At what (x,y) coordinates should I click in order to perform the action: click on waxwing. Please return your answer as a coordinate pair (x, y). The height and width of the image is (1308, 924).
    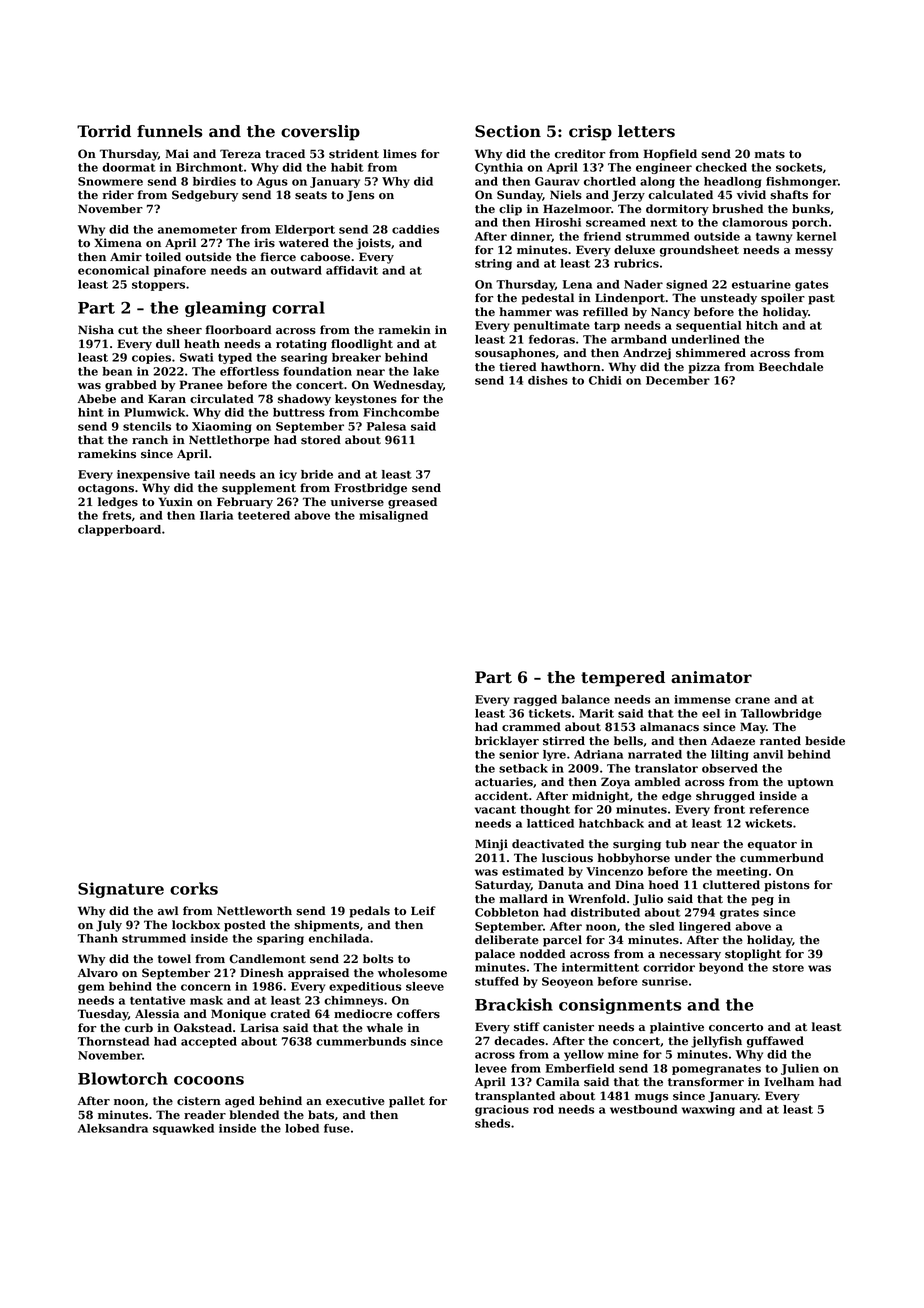
    Looking at the image, I should click on (708, 1110).
